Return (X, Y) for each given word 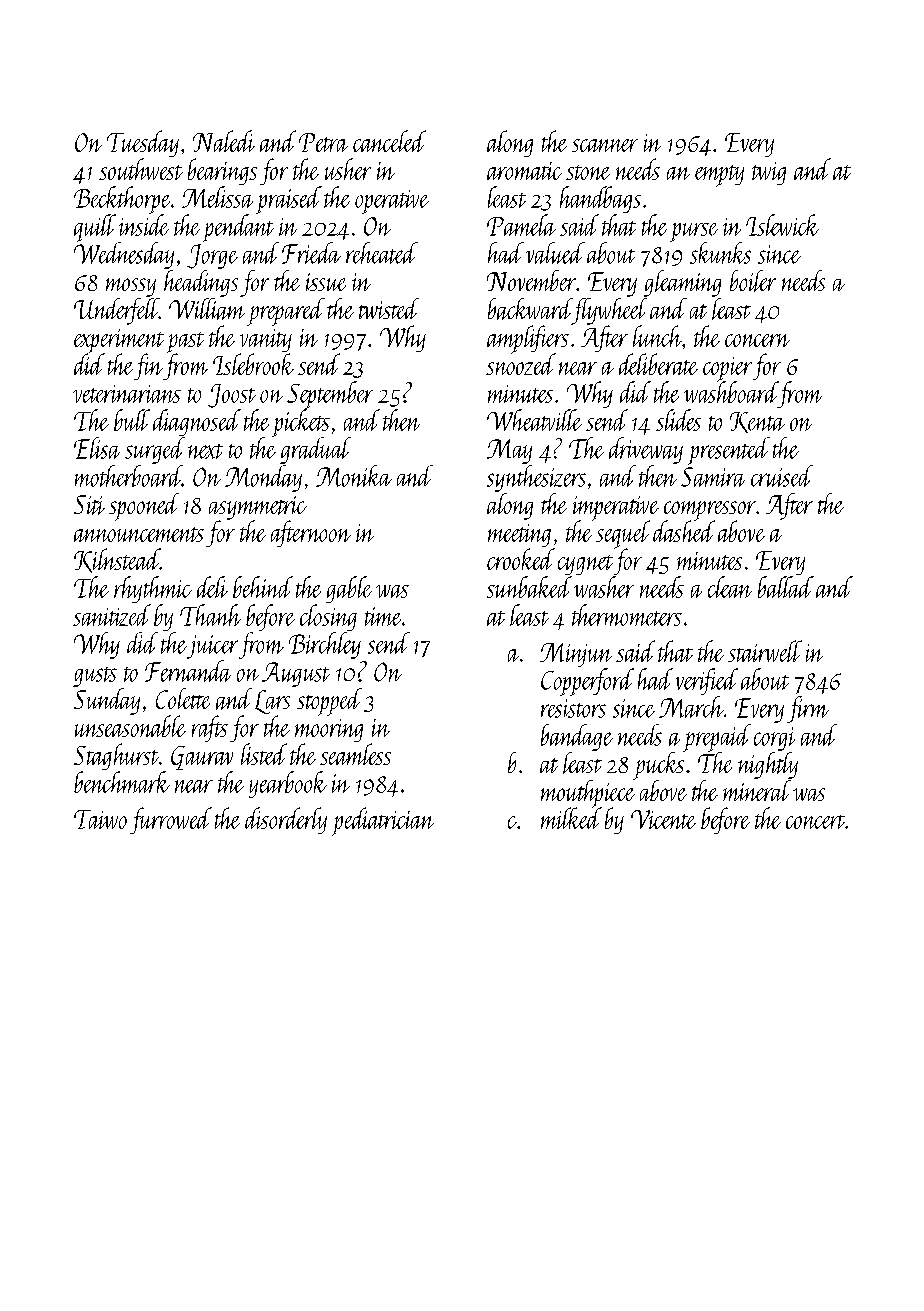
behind (263, 587)
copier (727, 369)
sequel (623, 535)
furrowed (171, 820)
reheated (382, 253)
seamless (355, 754)
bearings (222, 171)
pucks (658, 766)
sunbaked (529, 587)
